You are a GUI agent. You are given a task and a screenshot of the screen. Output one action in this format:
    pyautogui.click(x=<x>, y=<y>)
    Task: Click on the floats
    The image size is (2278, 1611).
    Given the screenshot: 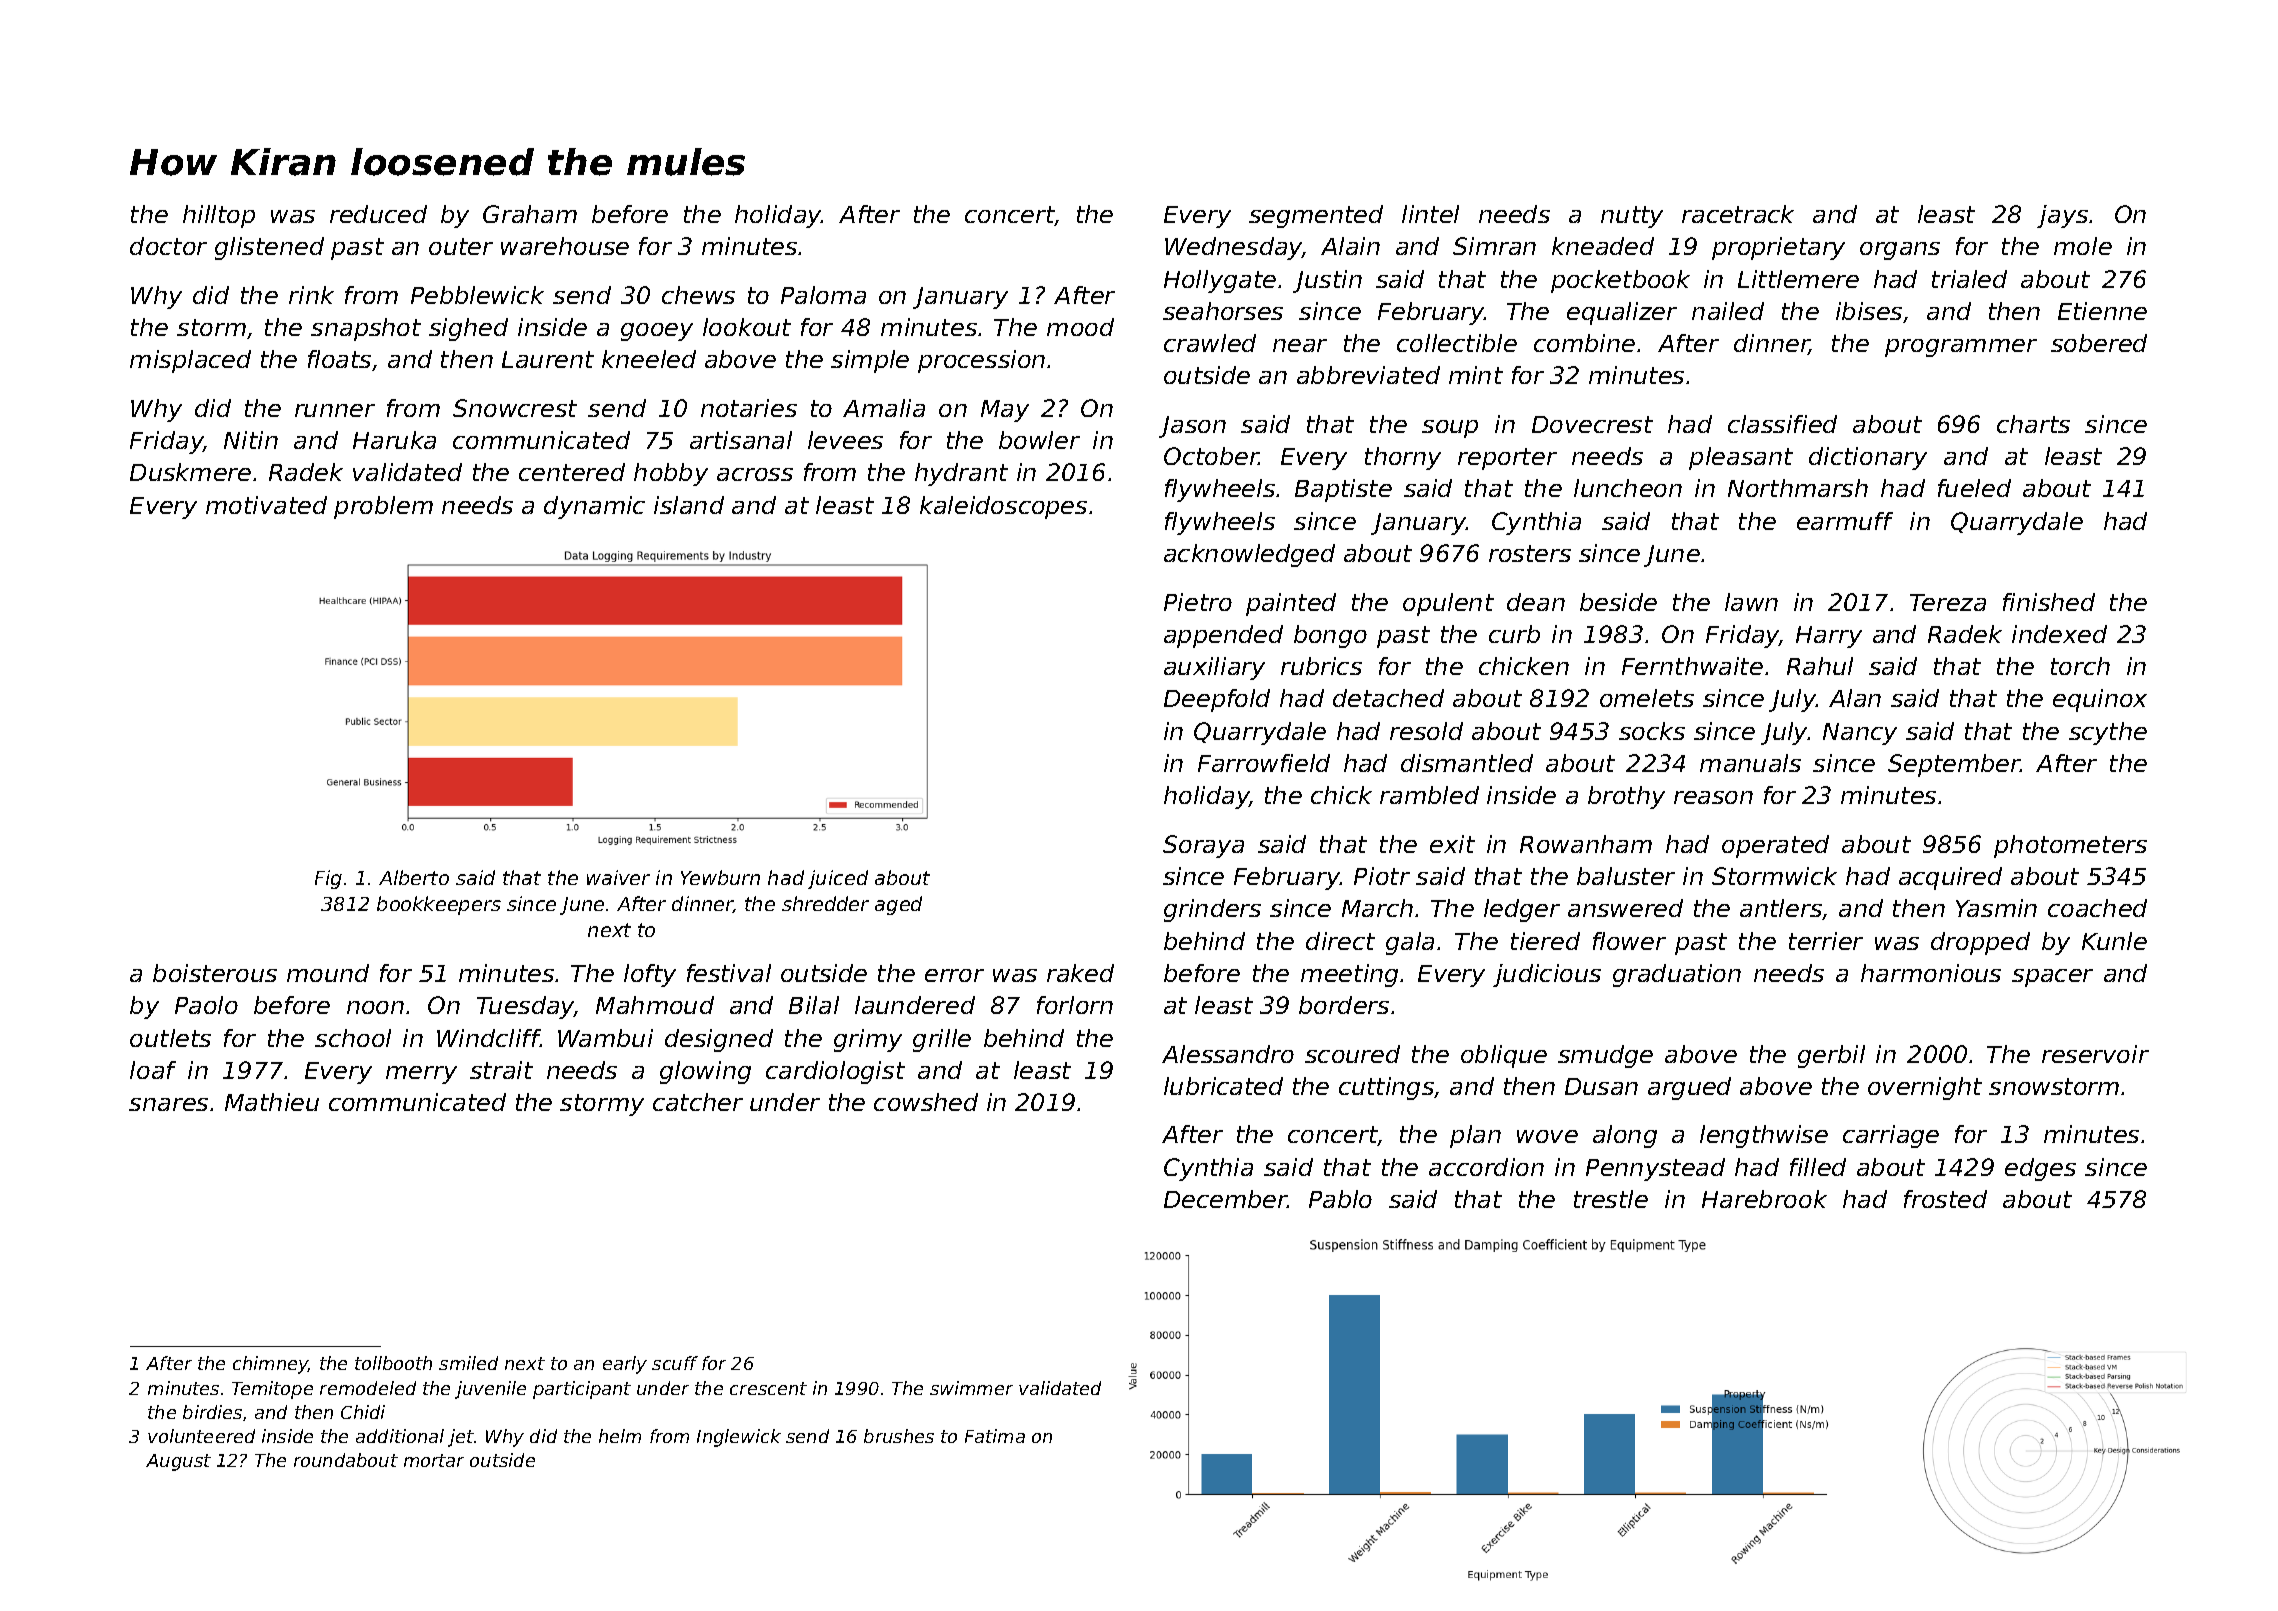 What is the action you would take?
    pyautogui.click(x=339, y=359)
